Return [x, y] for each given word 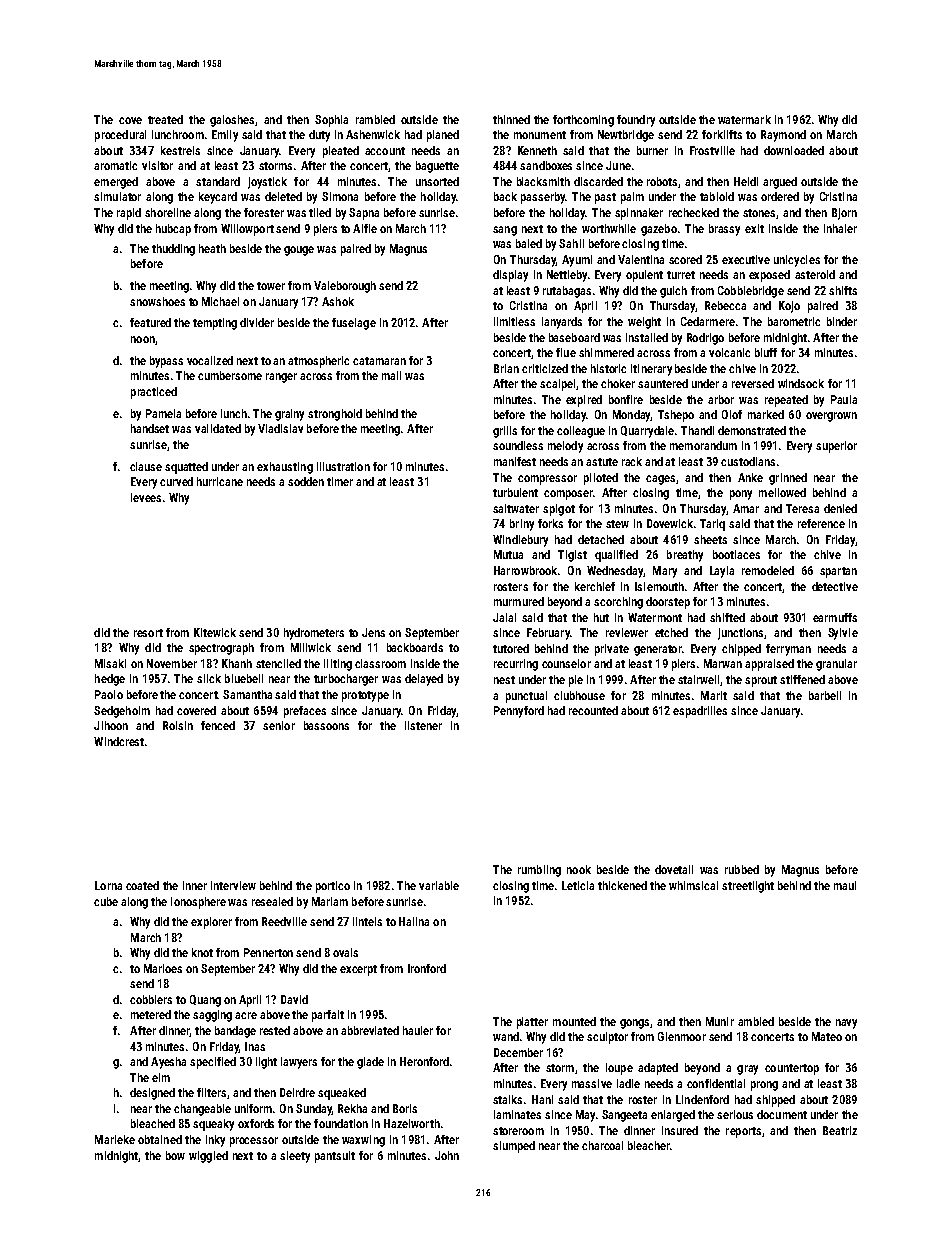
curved [176, 481]
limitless [514, 321]
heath [212, 248]
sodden [306, 481]
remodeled [768, 570]
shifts [843, 290]
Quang [205, 1001]
